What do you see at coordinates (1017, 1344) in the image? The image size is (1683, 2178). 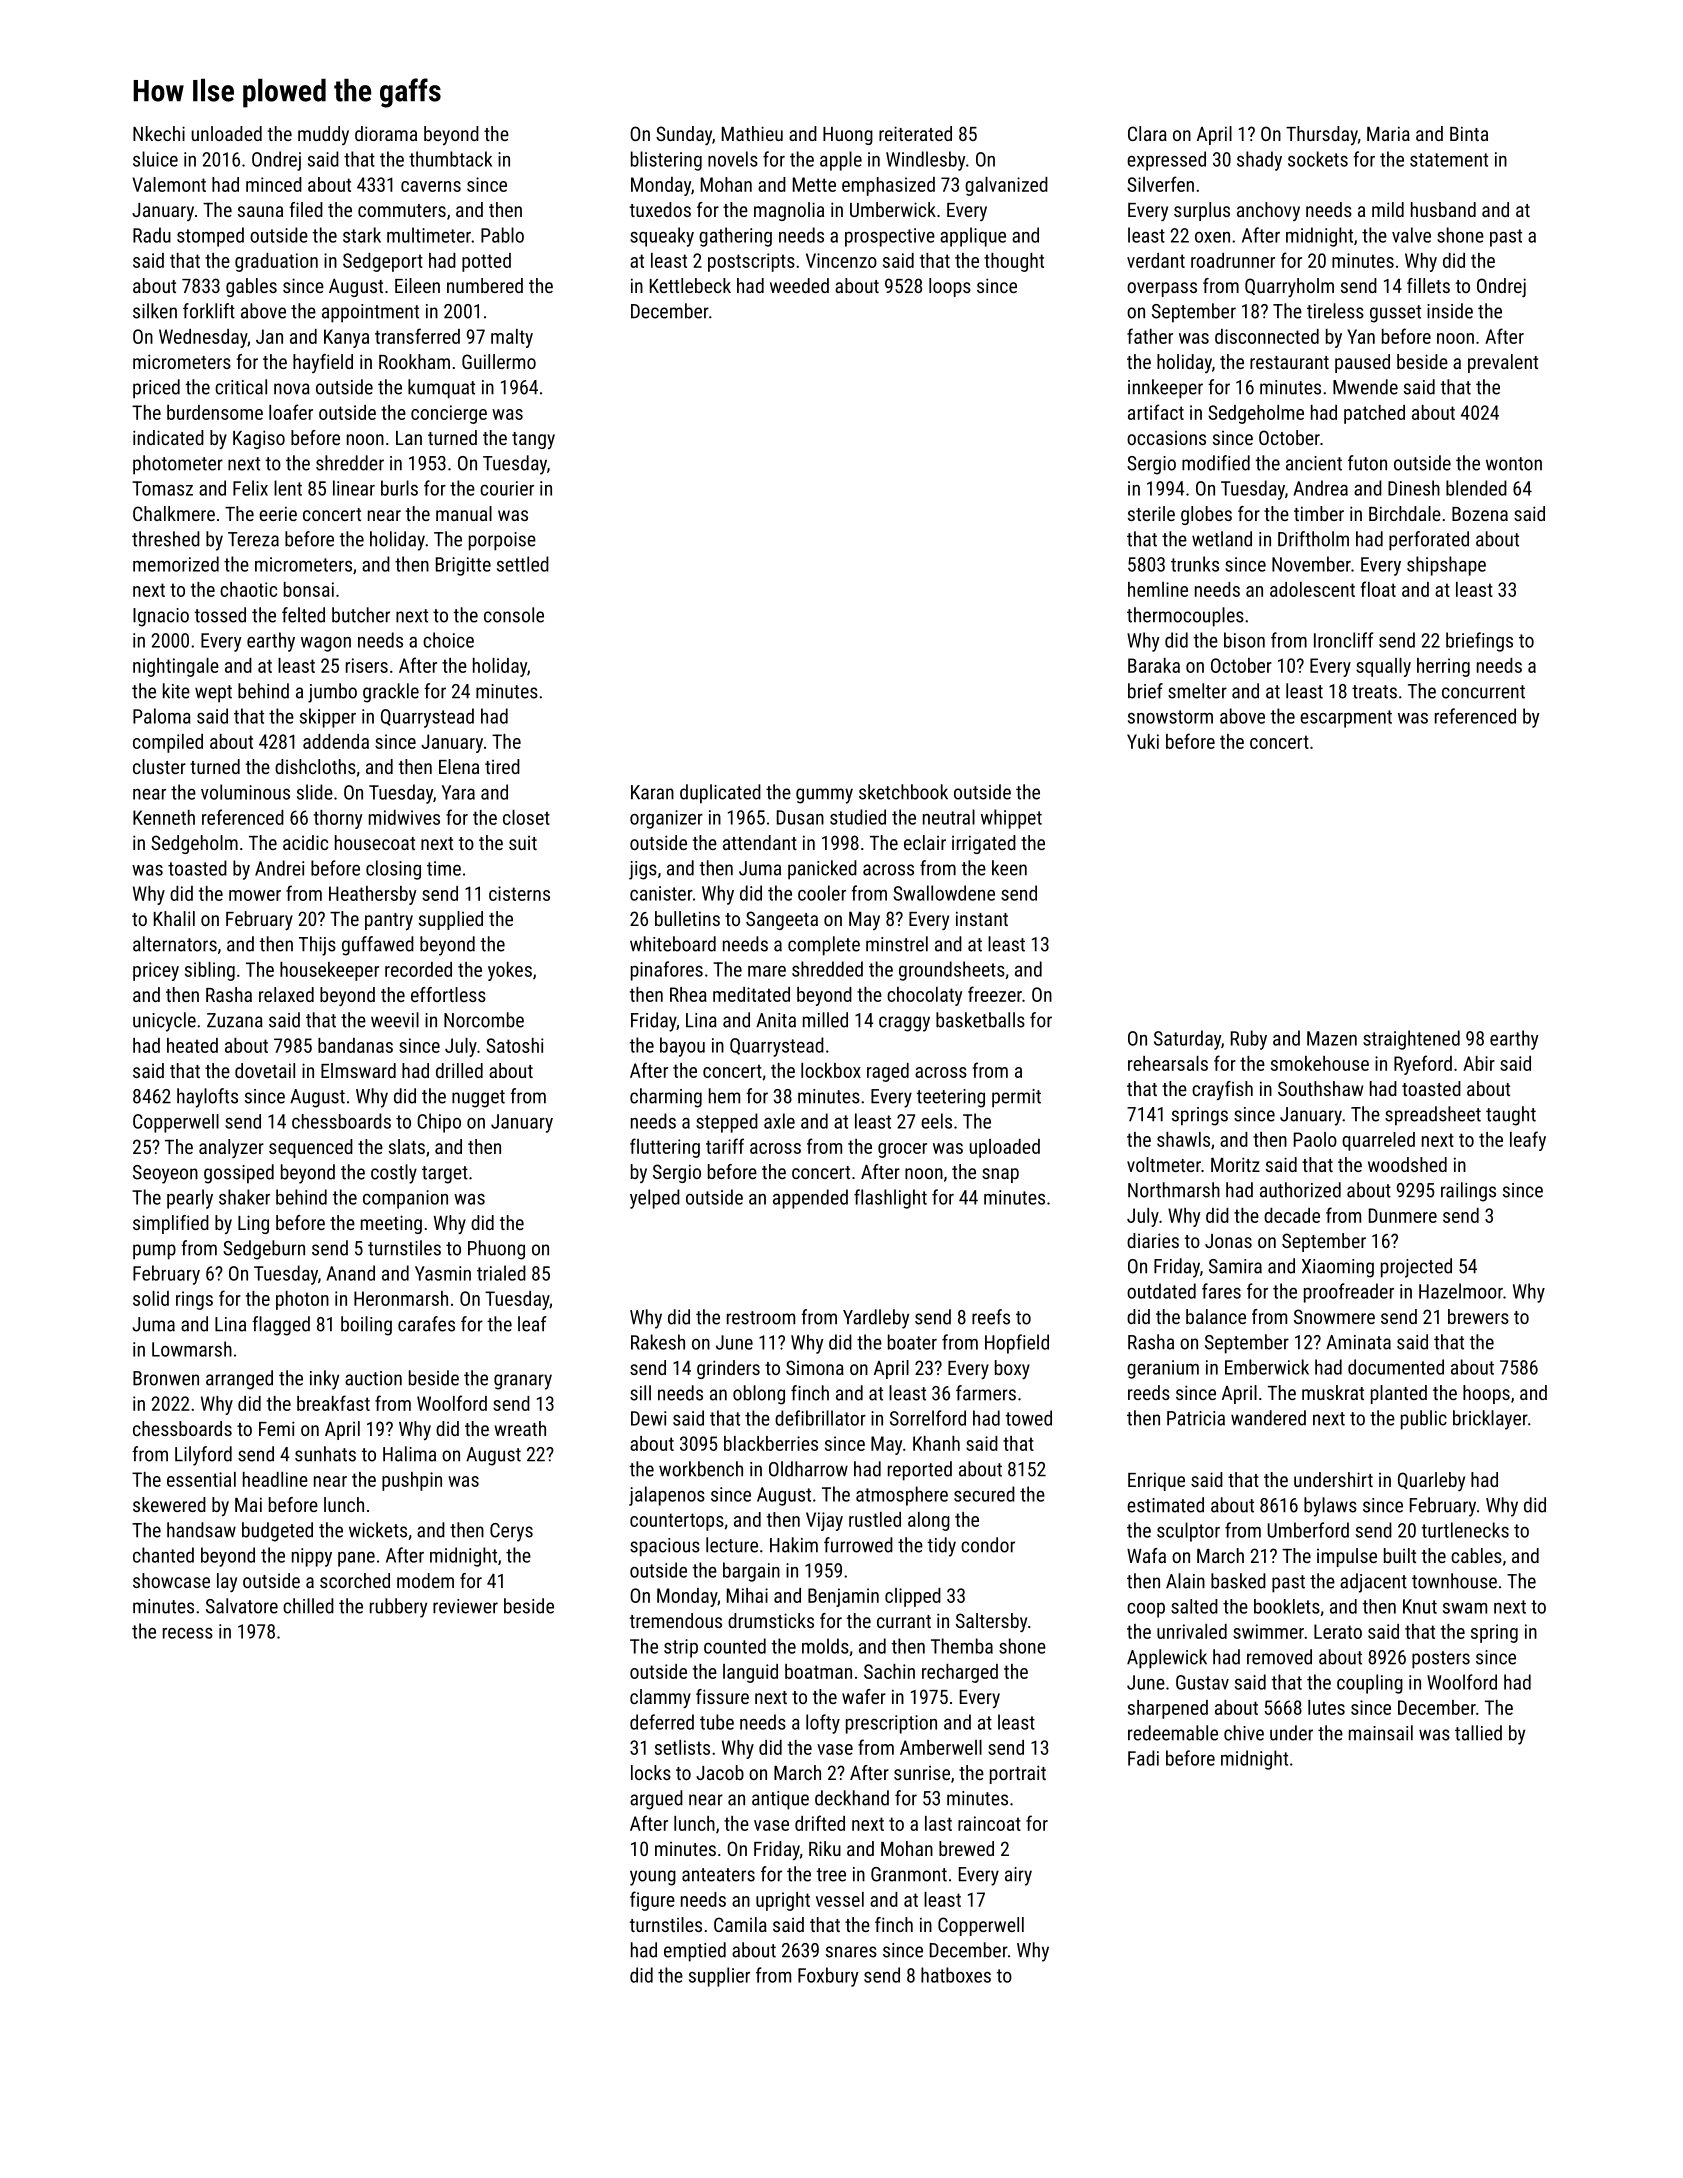 I see `Hopfield` at bounding box center [1017, 1344].
